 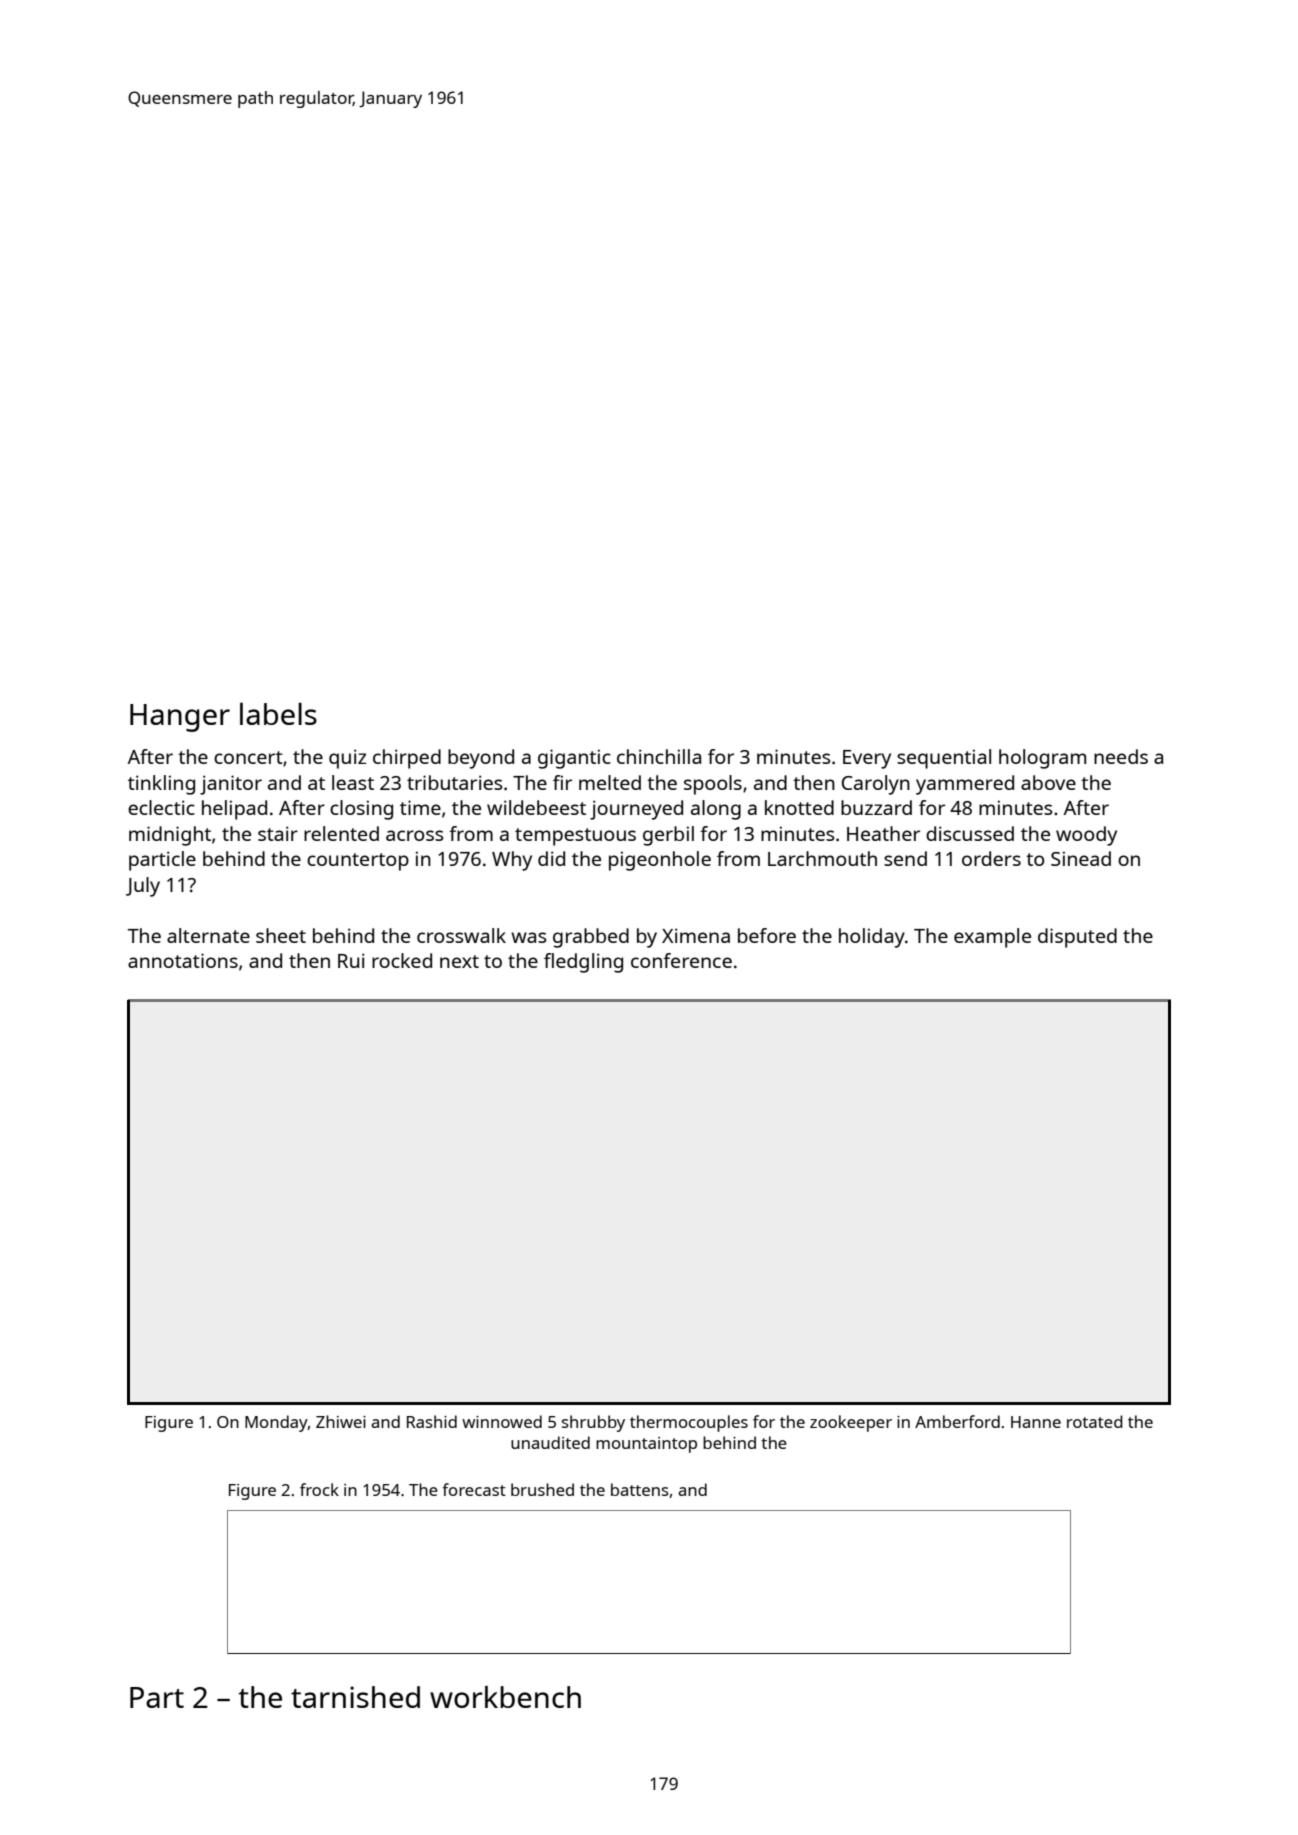 What do you see at coordinates (659, 756) in the screenshot?
I see `chinchilla` at bounding box center [659, 756].
